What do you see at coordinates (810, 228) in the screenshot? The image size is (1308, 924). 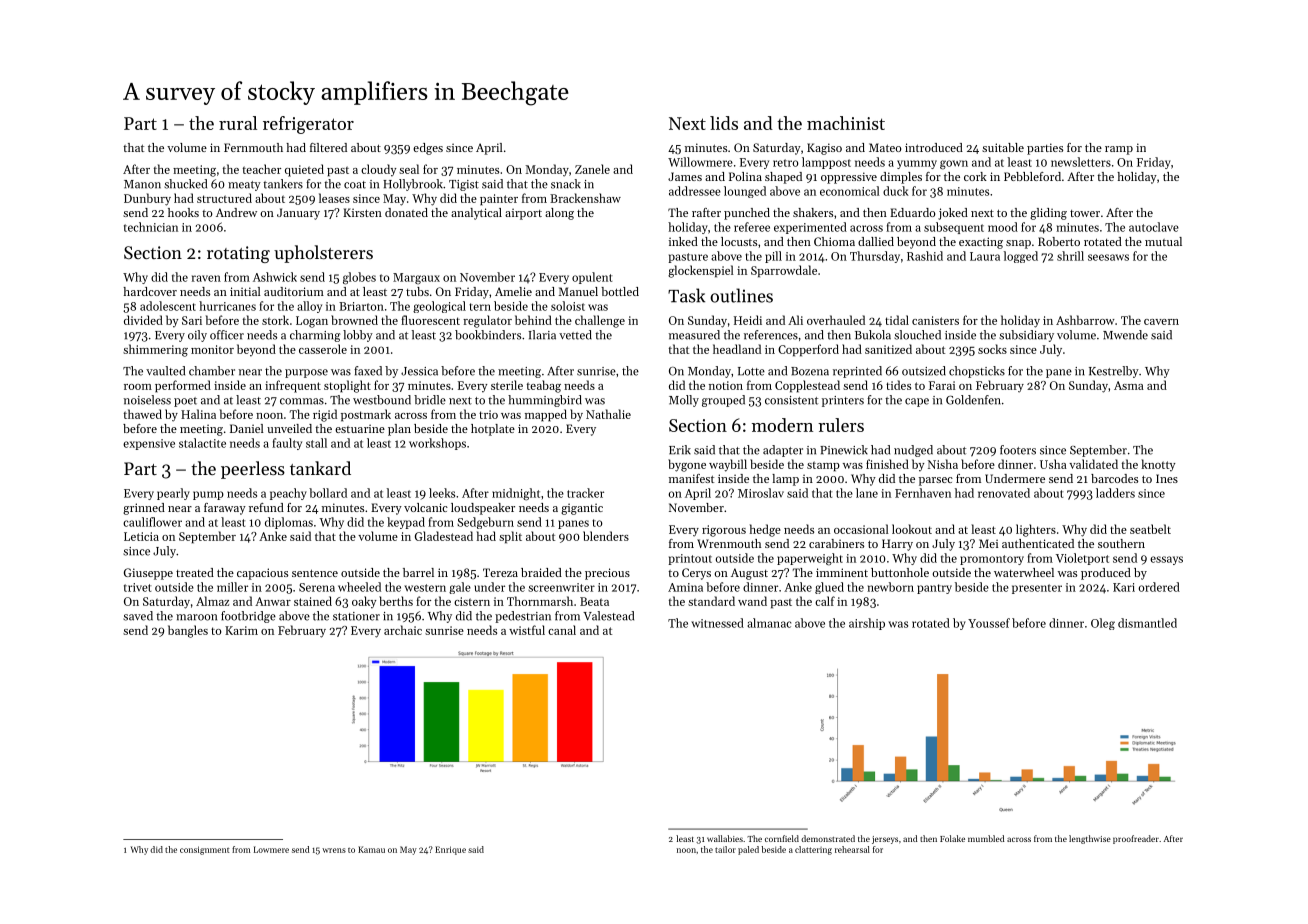 I see `experimented` at bounding box center [810, 228].
